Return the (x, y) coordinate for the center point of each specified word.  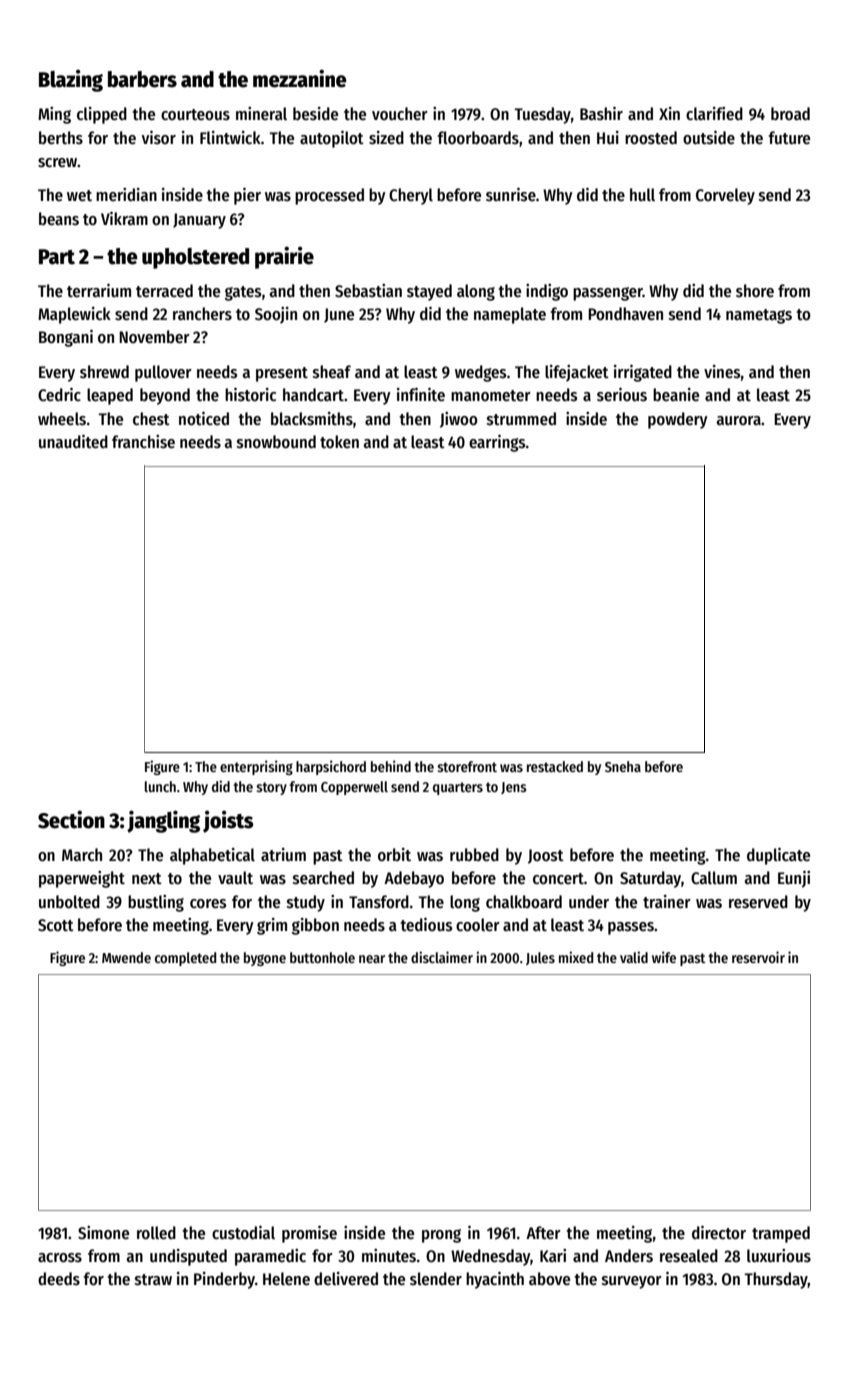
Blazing (71, 80)
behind (391, 766)
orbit (394, 855)
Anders (629, 1256)
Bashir (601, 114)
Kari (553, 1255)
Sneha (623, 766)
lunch (160, 786)
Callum (714, 878)
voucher (400, 114)
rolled (156, 1233)
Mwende (126, 957)
